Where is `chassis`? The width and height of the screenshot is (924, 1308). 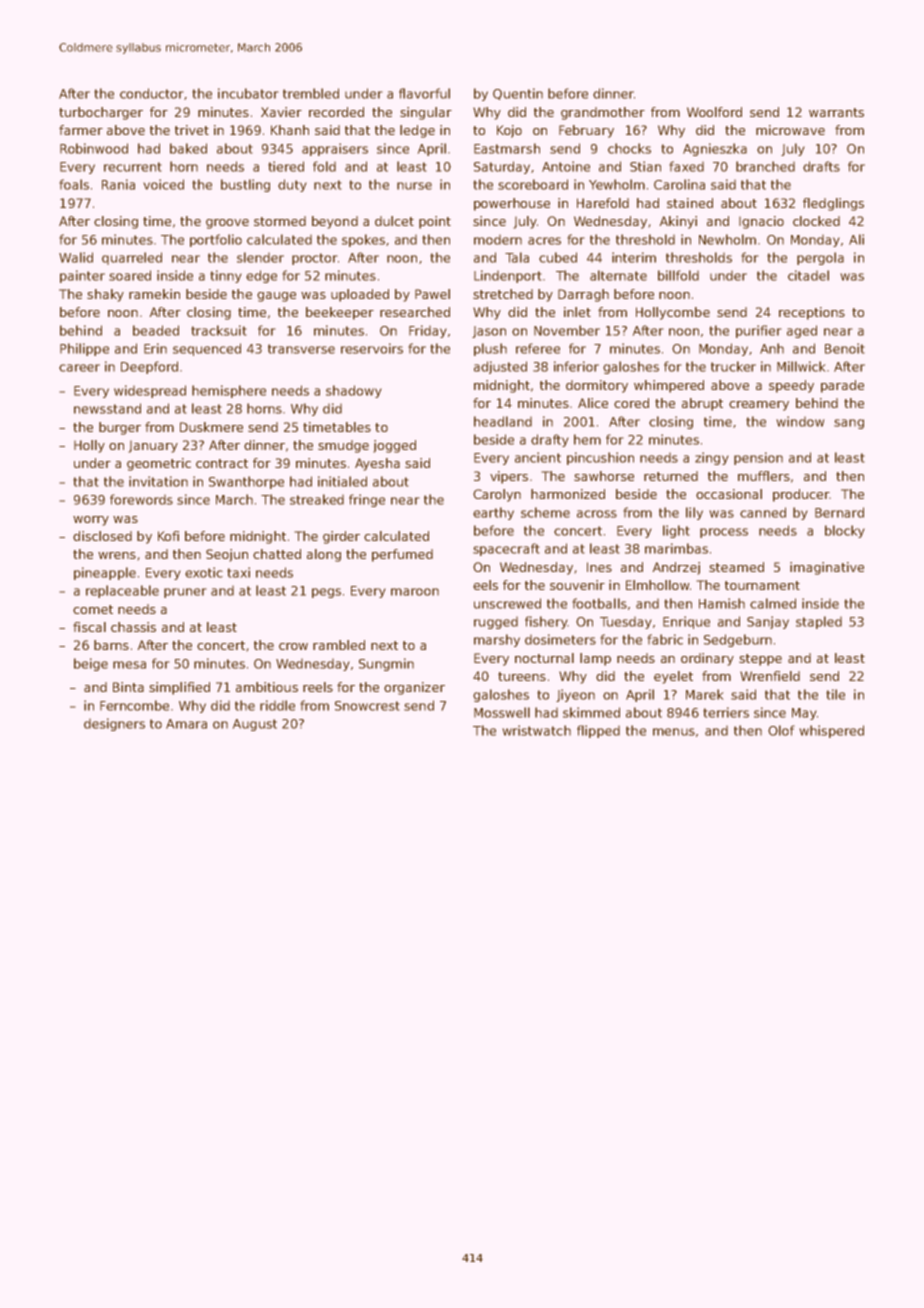 chassis is located at coordinates (133, 627).
